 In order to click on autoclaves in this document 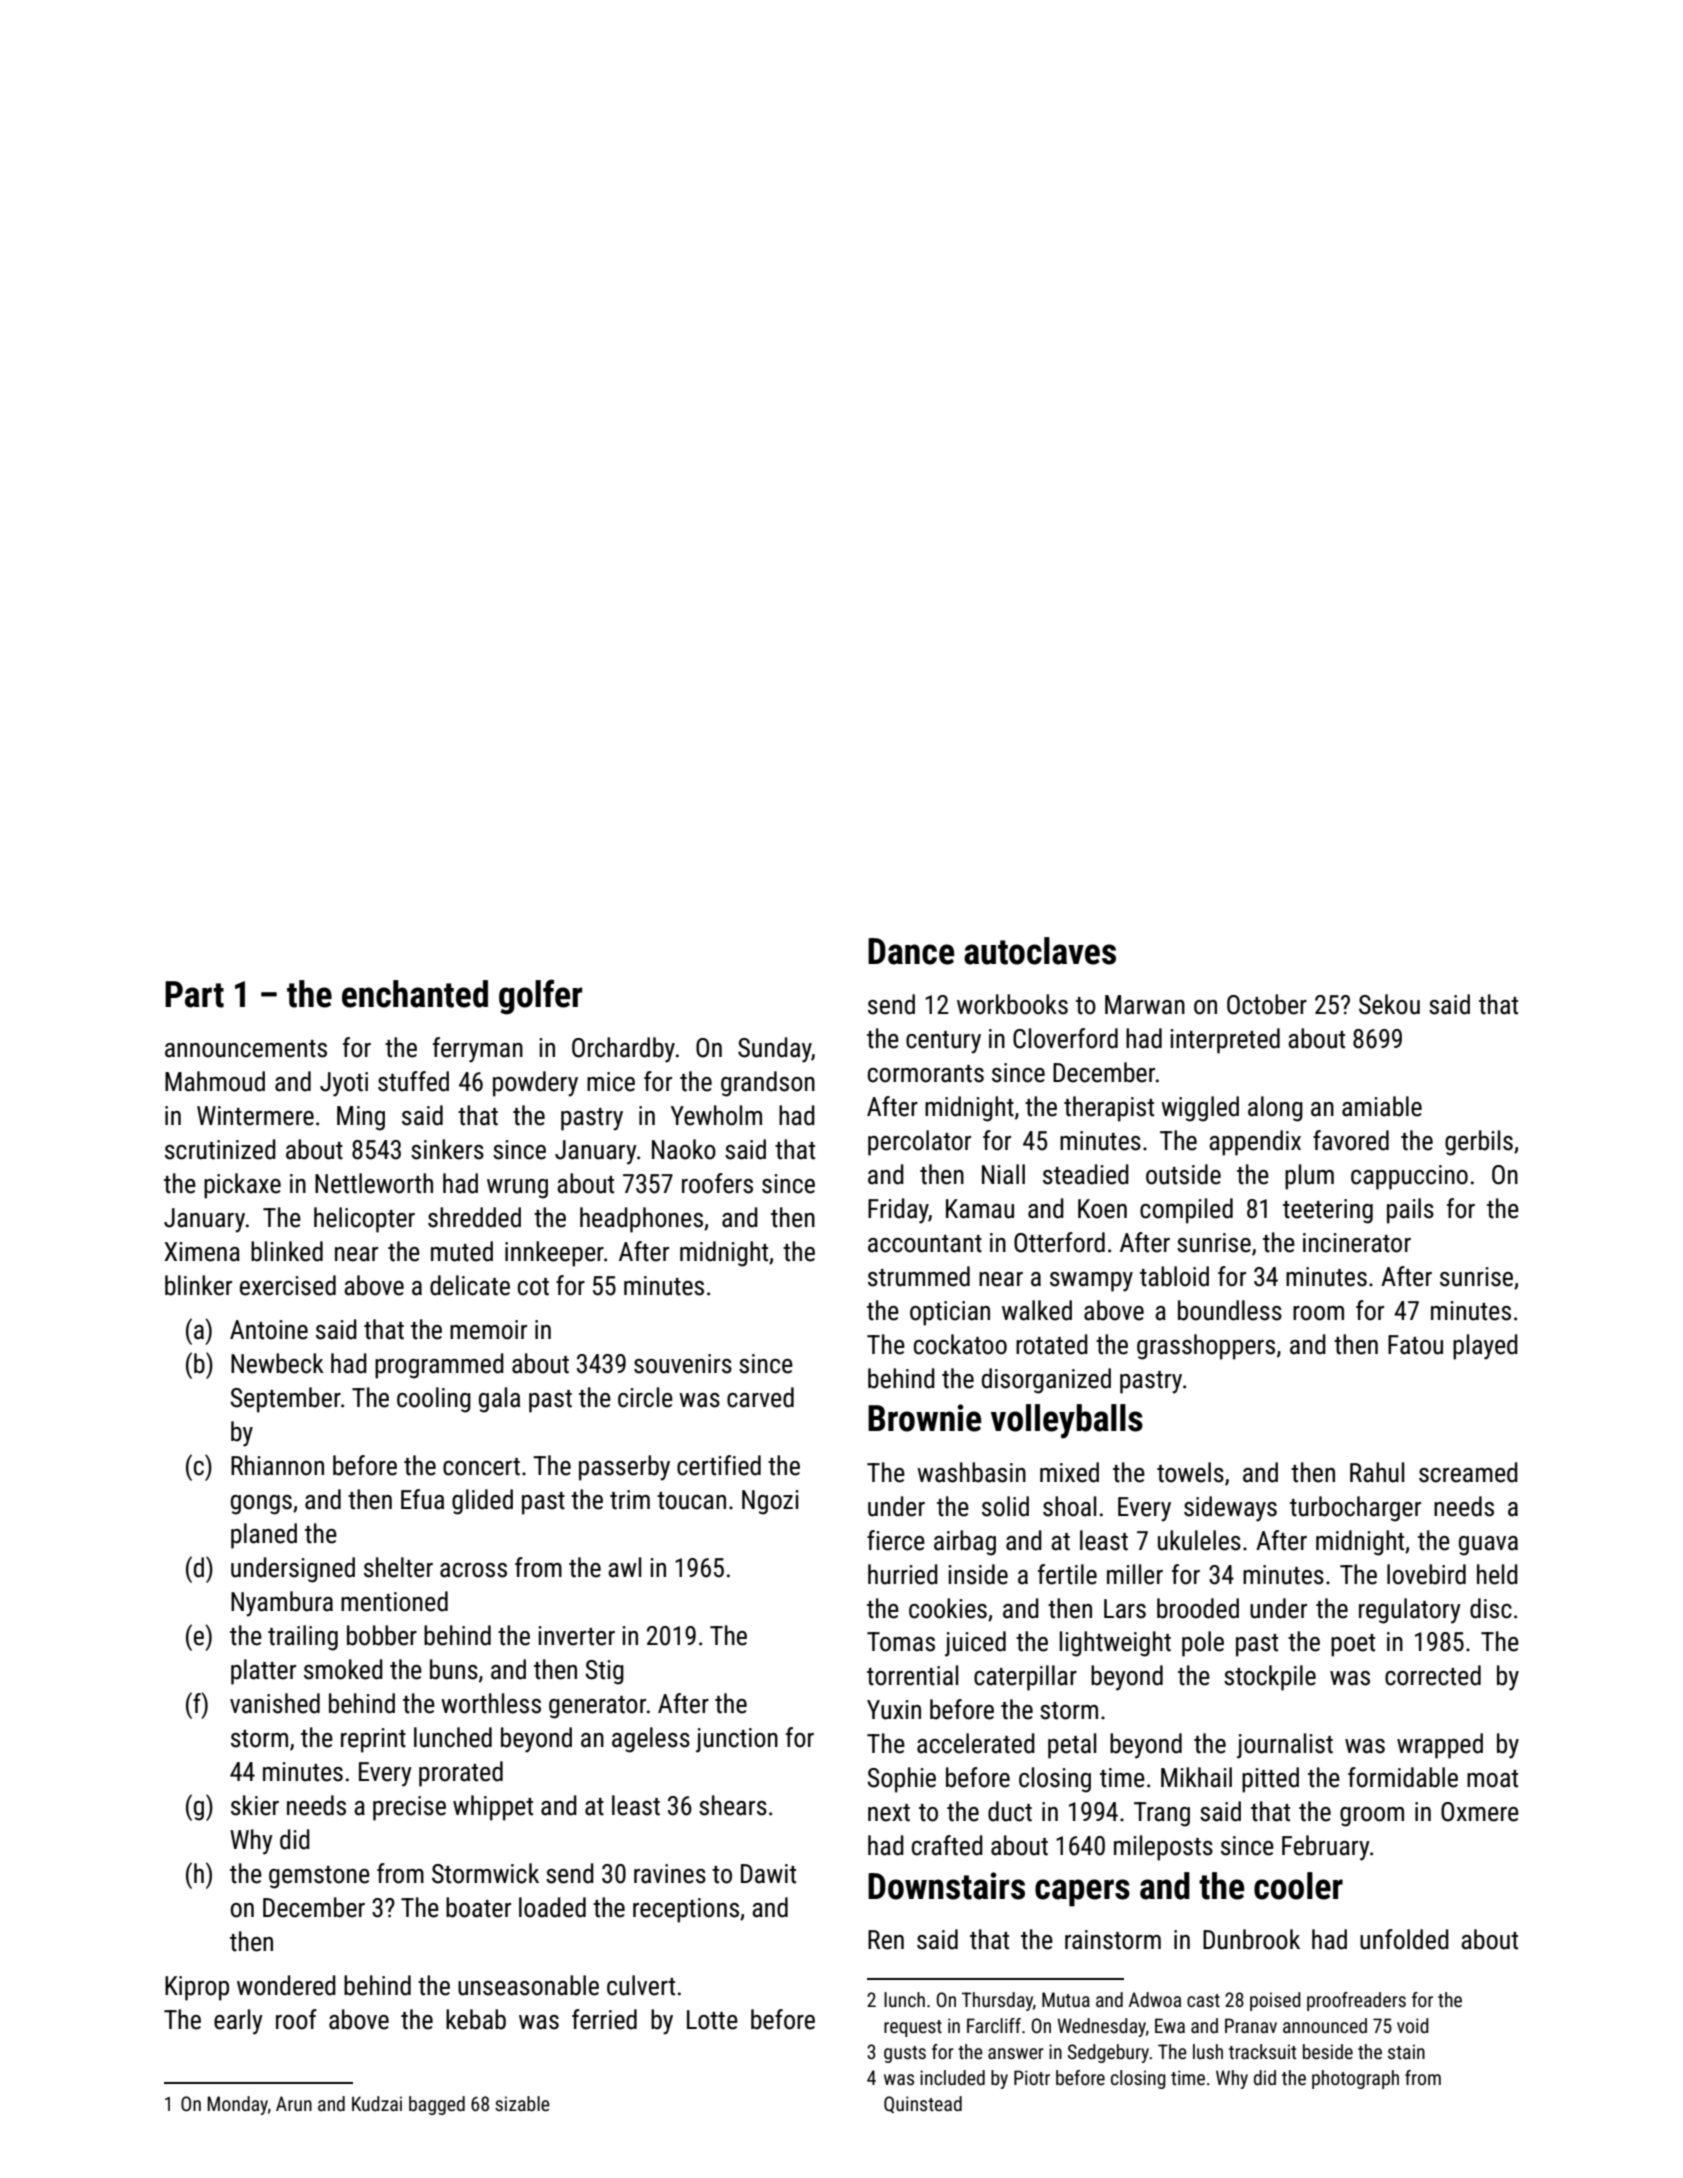, I will do `click(1040, 951)`.
